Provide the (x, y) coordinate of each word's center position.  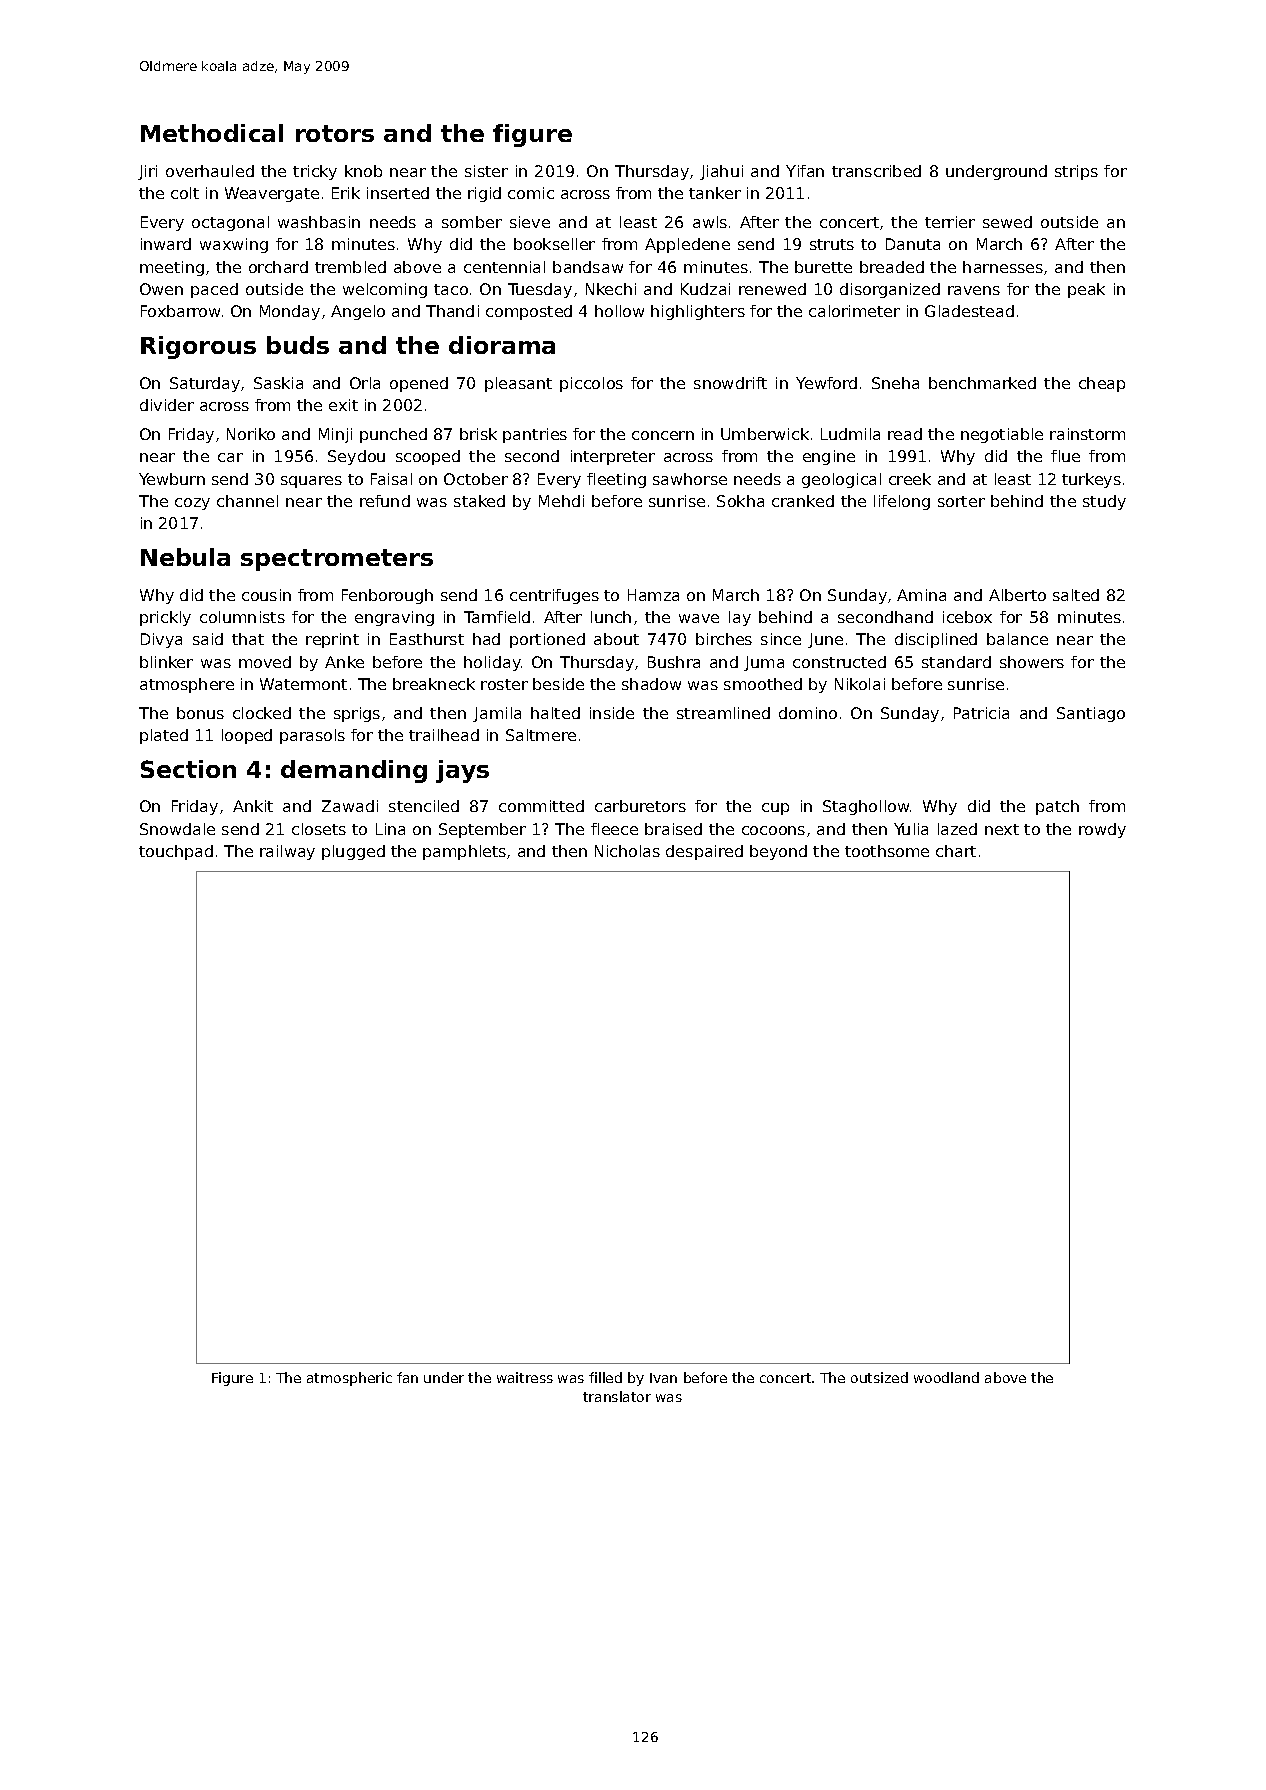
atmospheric (349, 1379)
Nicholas (627, 851)
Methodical (212, 133)
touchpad (176, 852)
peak (1086, 290)
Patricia (981, 713)
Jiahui (721, 172)
